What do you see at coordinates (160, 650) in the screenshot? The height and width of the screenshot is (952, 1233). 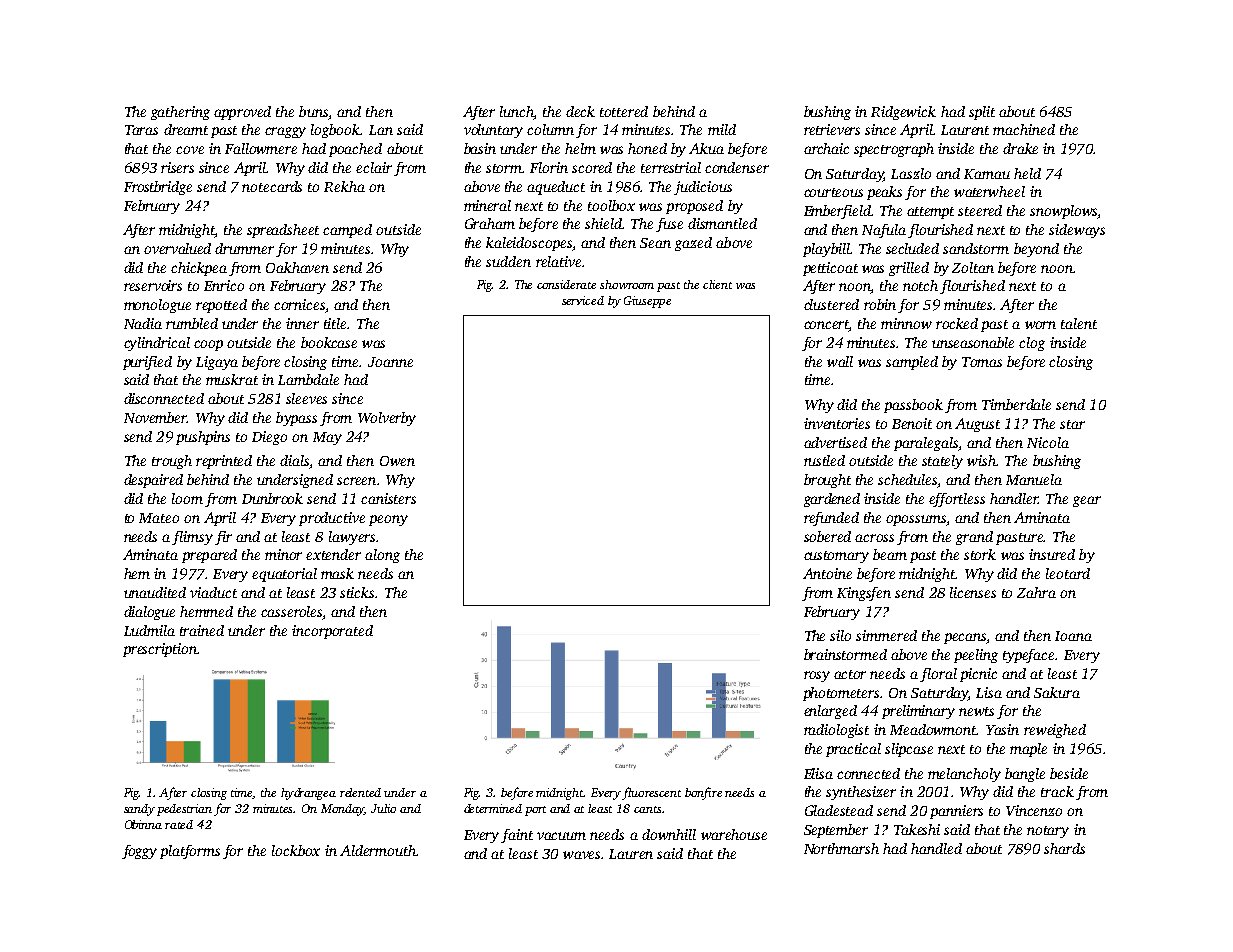 I see `prescription` at bounding box center [160, 650].
